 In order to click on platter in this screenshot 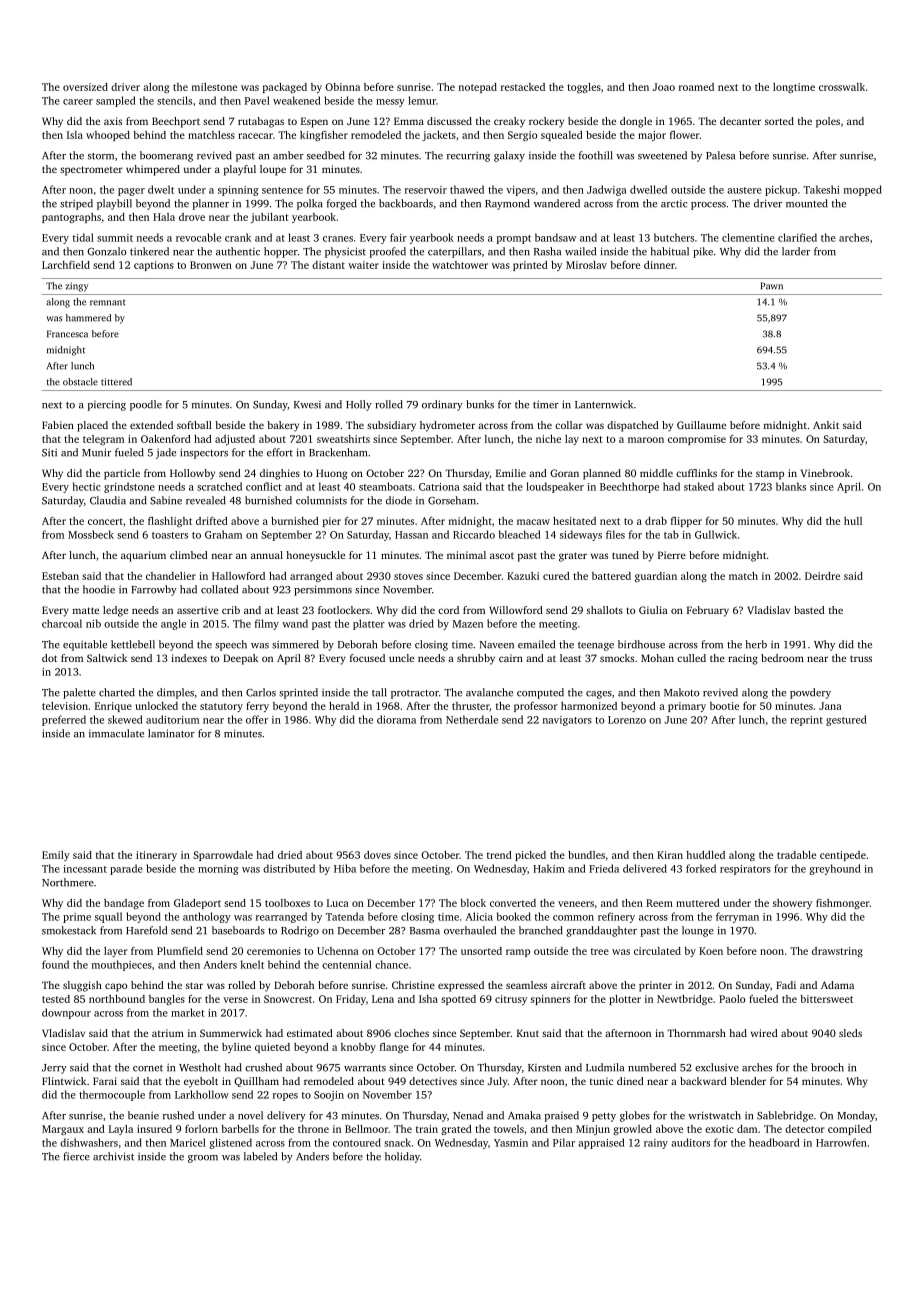, I will do `click(369, 624)`.
